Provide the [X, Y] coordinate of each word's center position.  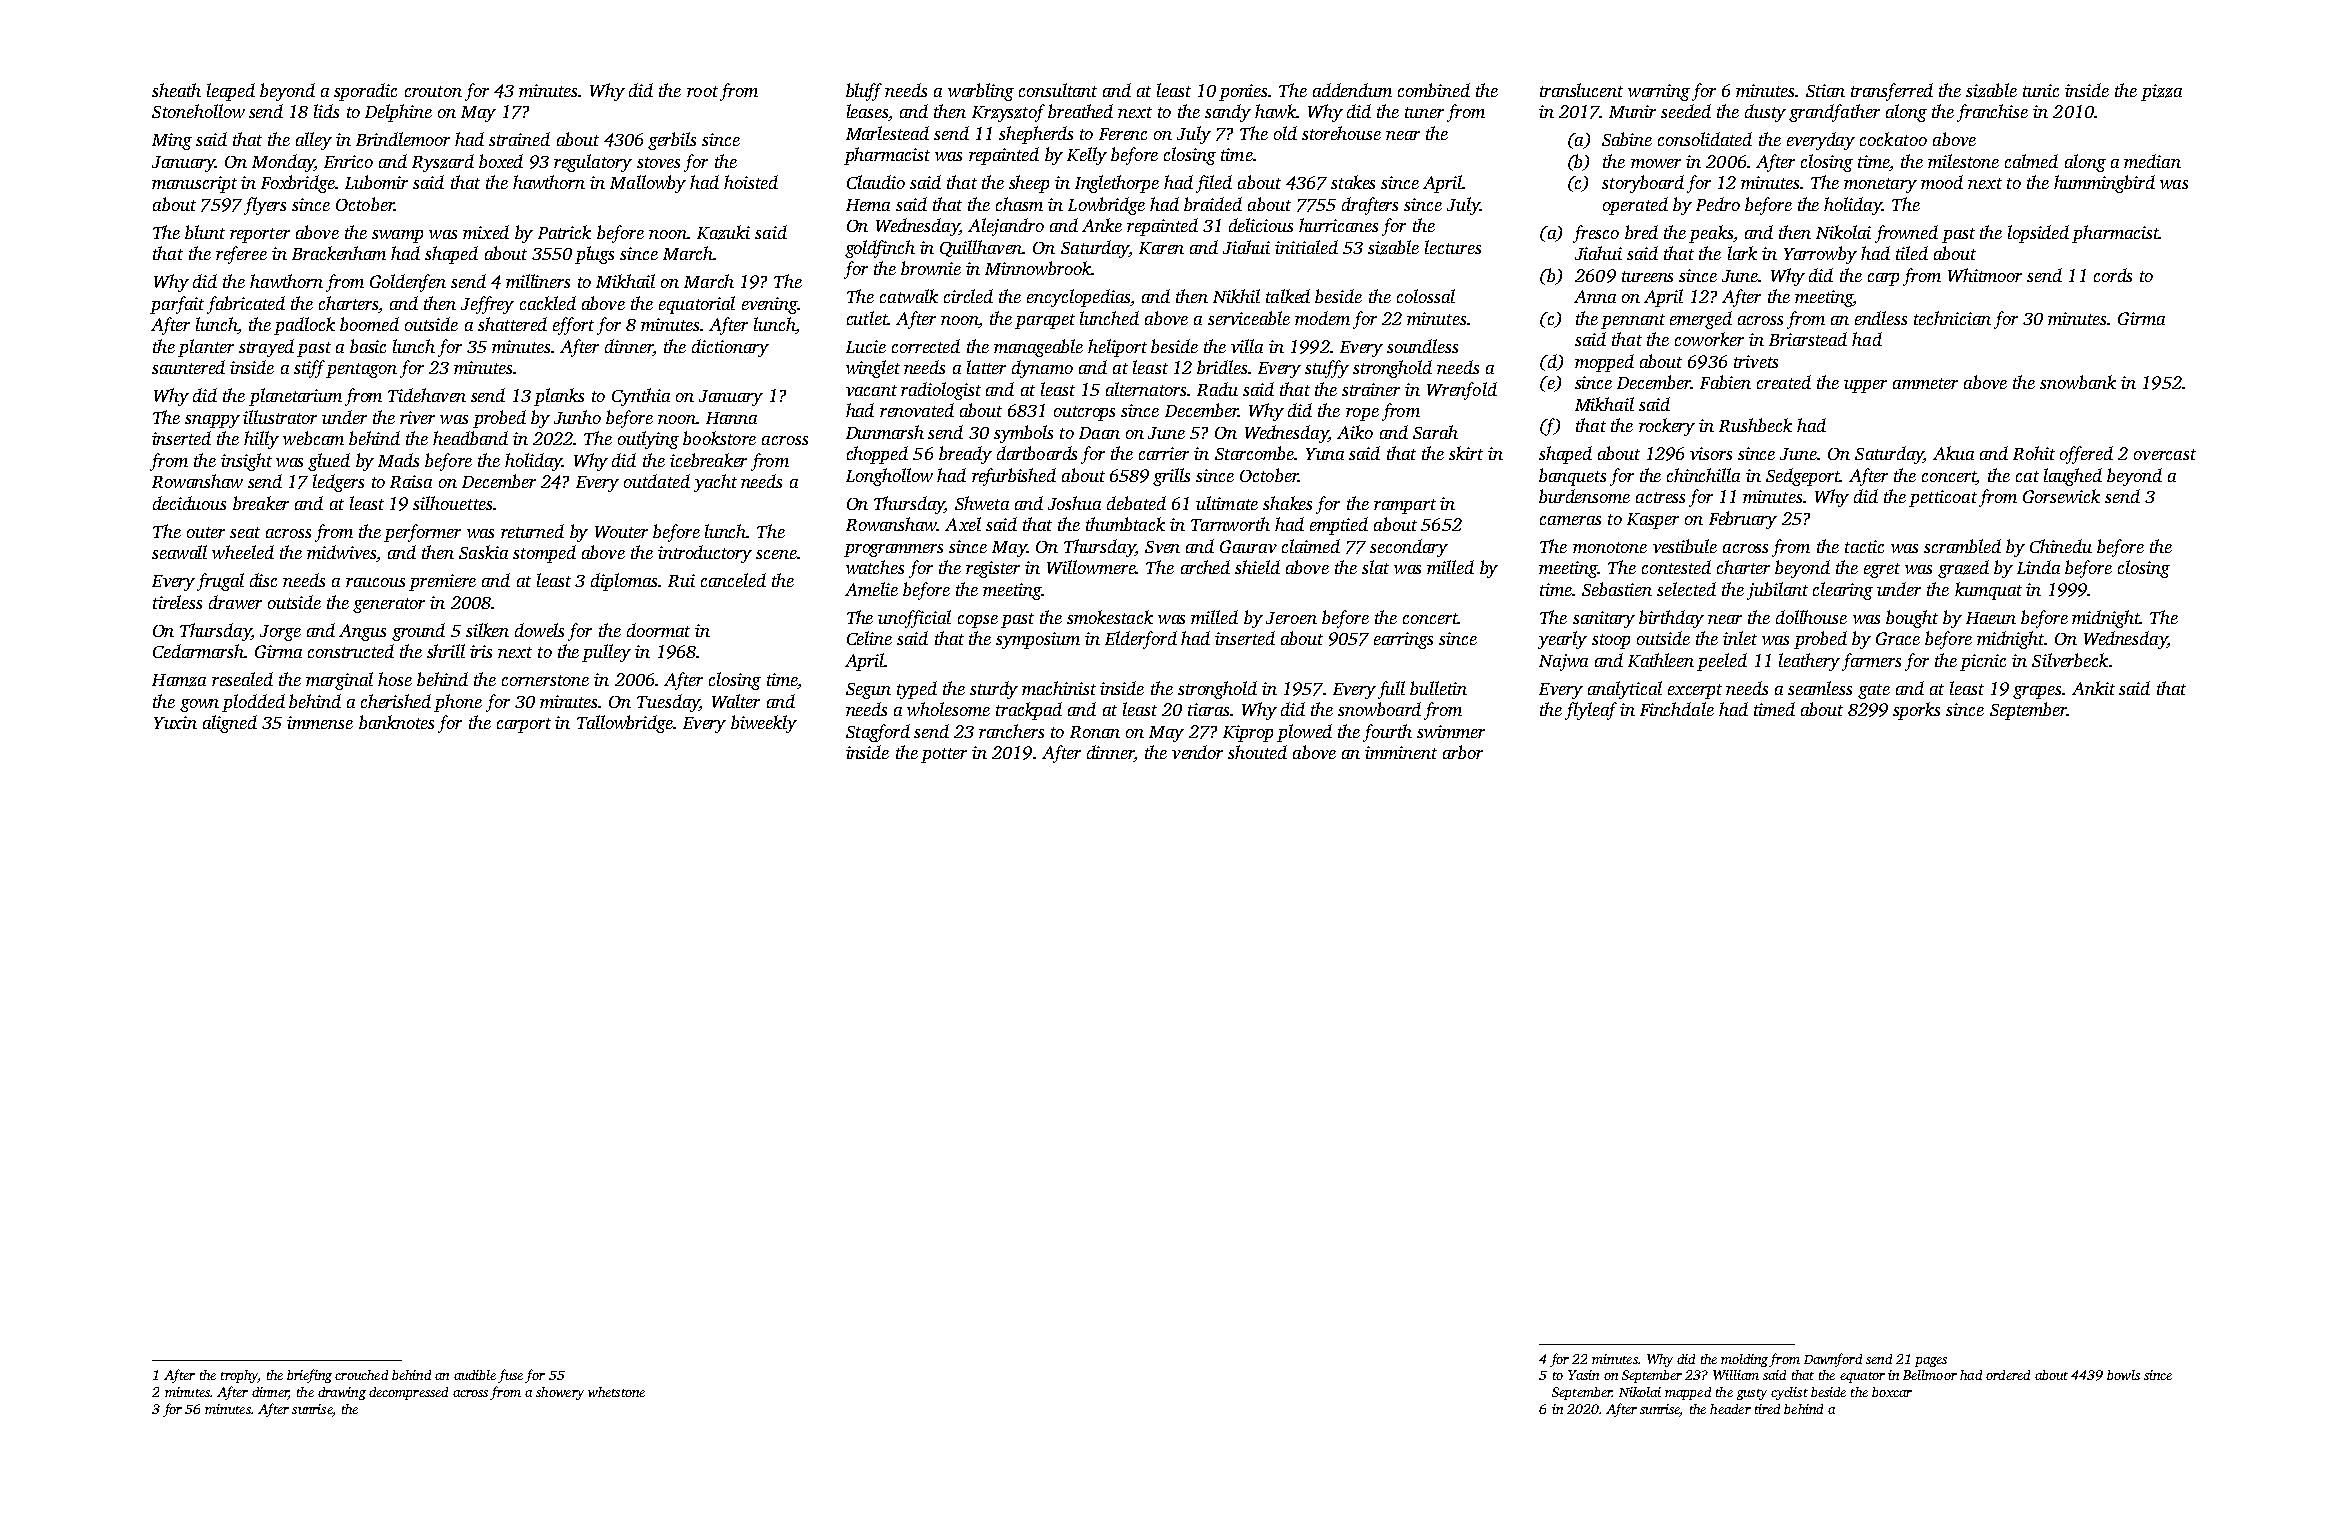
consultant [1058, 90]
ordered [2008, 1375]
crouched [361, 1375]
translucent [1581, 90]
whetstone [616, 1392]
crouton [433, 91]
